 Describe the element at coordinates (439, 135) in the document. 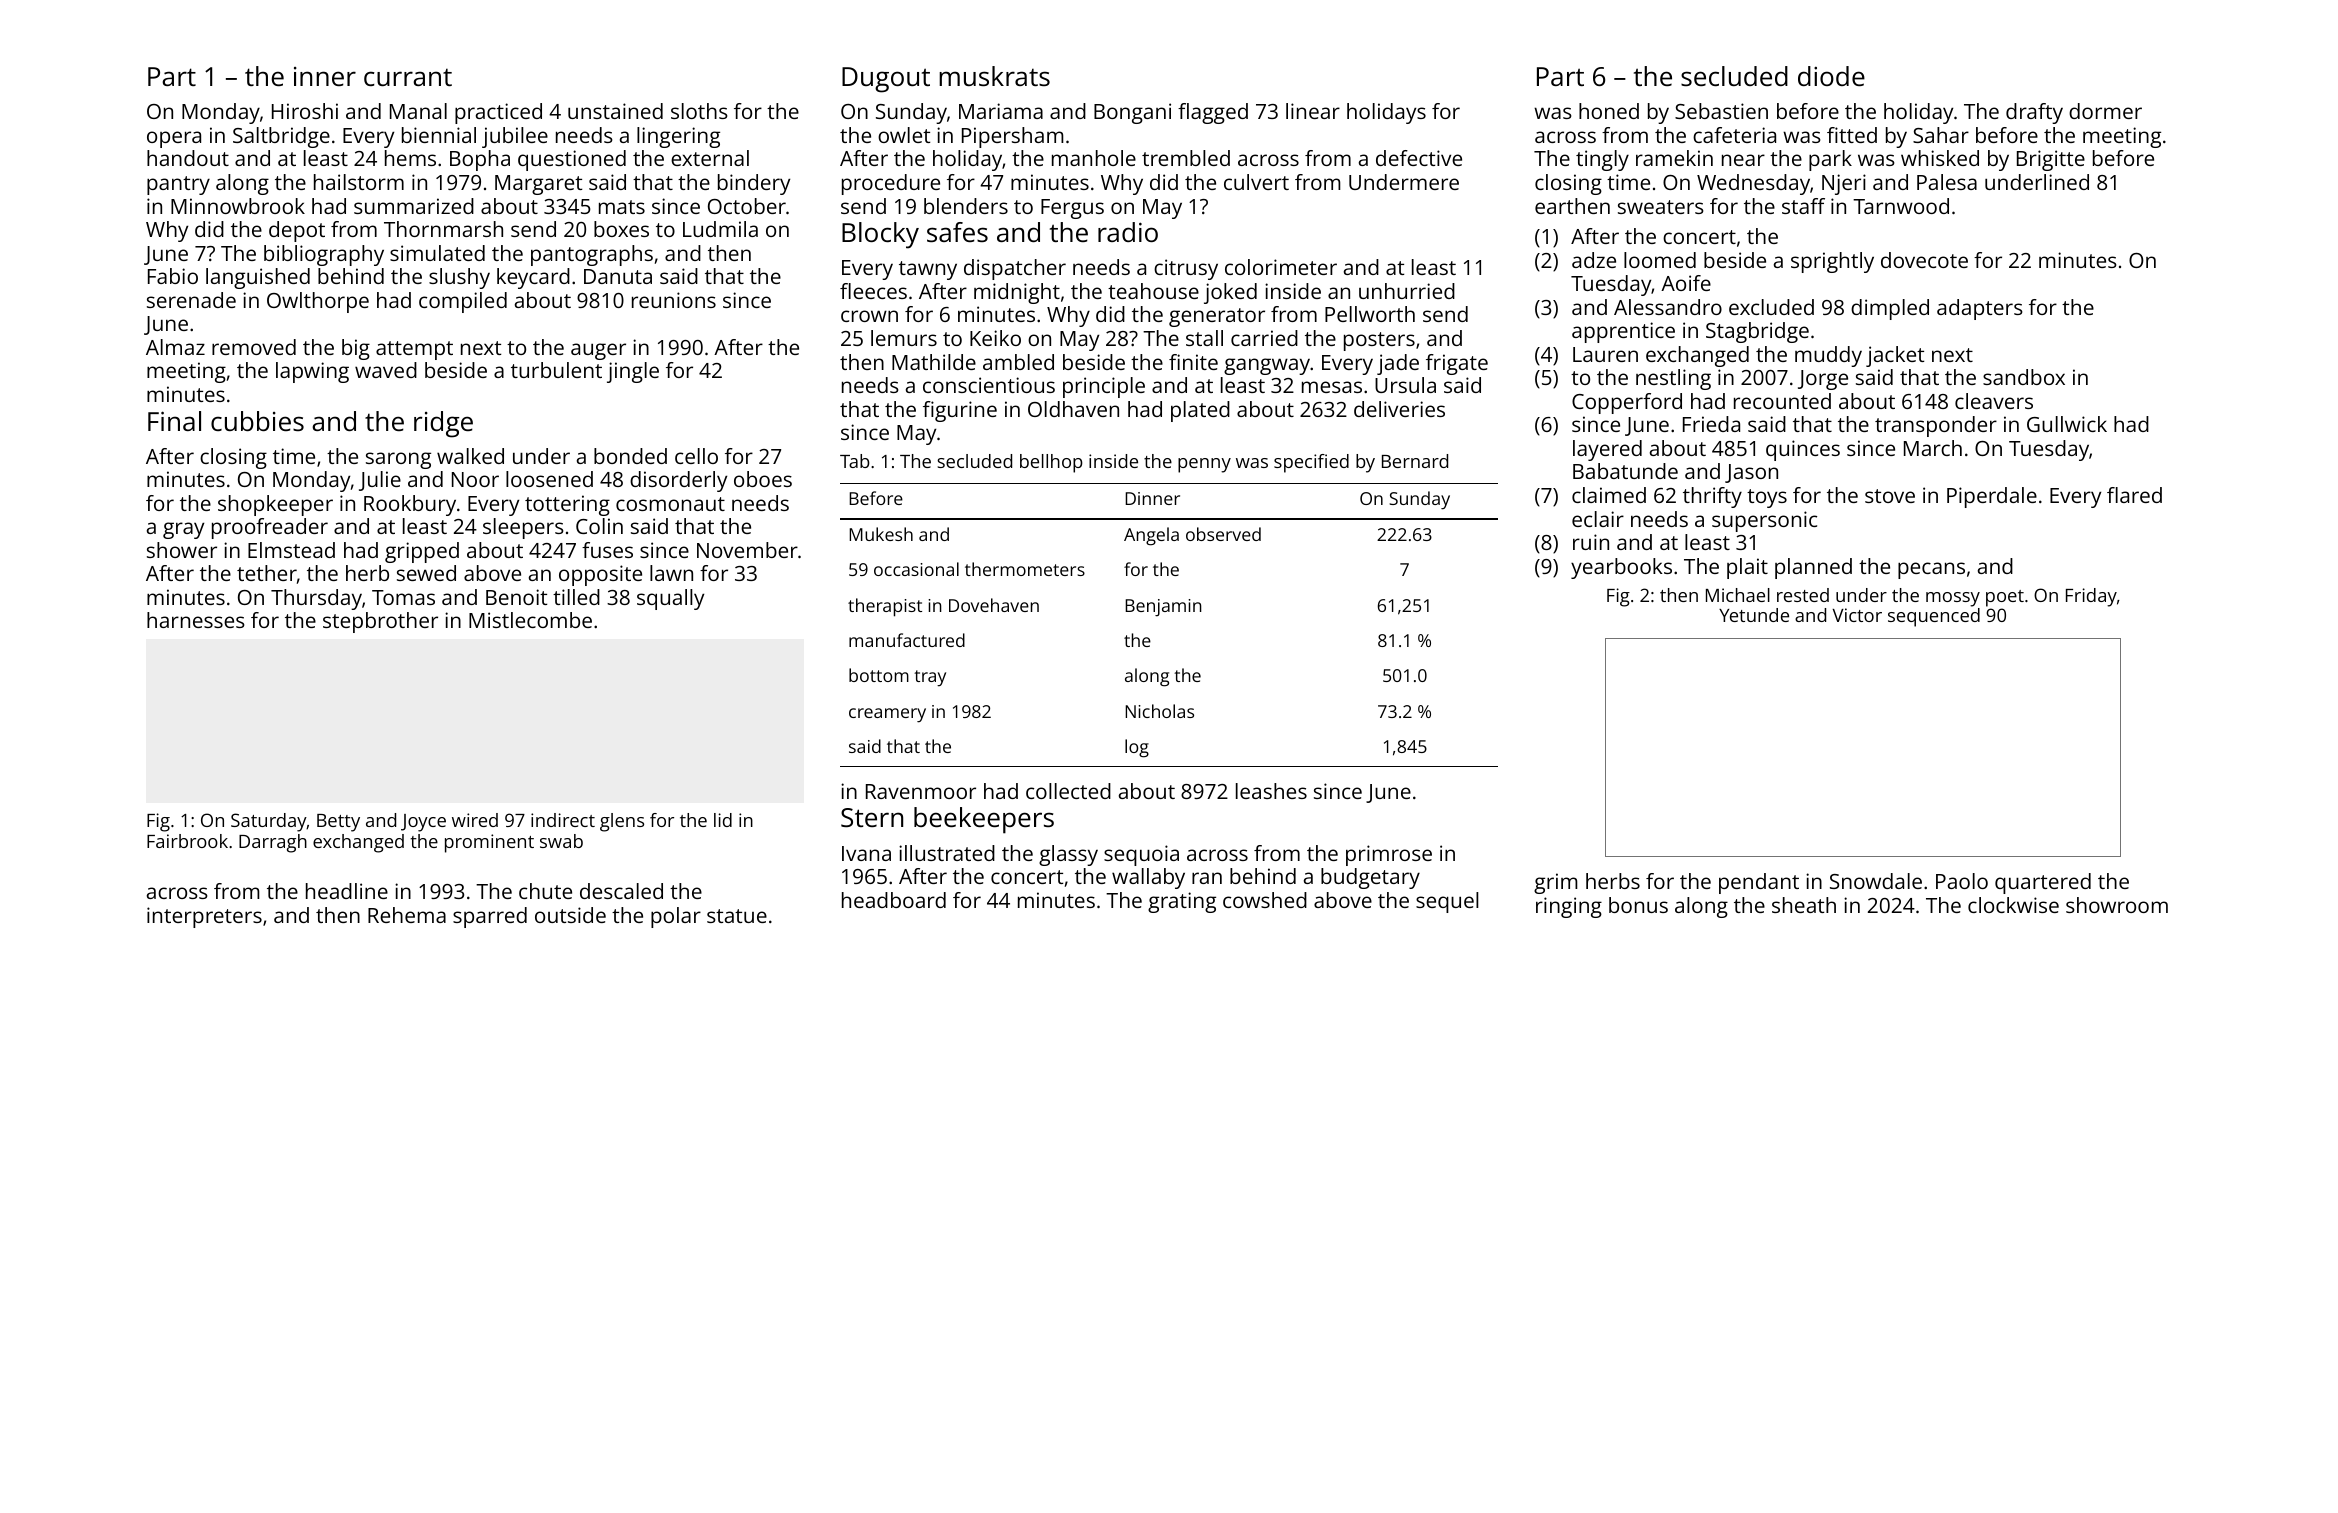

I see `biennial` at that location.
